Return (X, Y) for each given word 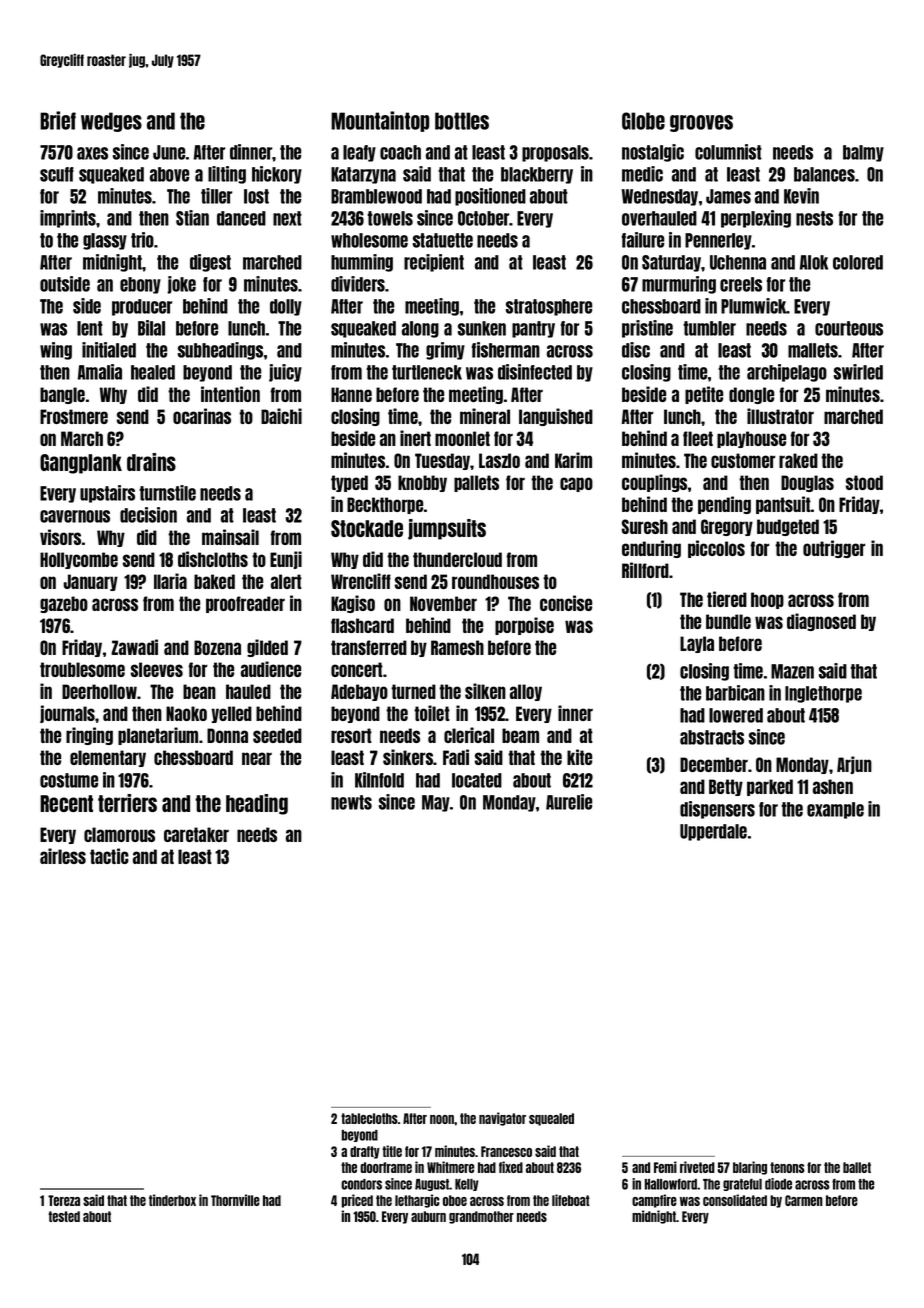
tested (64, 1216)
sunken (482, 328)
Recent (66, 803)
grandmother (481, 1217)
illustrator (780, 416)
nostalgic (653, 153)
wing (56, 351)
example (835, 810)
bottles (462, 121)
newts (351, 802)
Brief (58, 120)
